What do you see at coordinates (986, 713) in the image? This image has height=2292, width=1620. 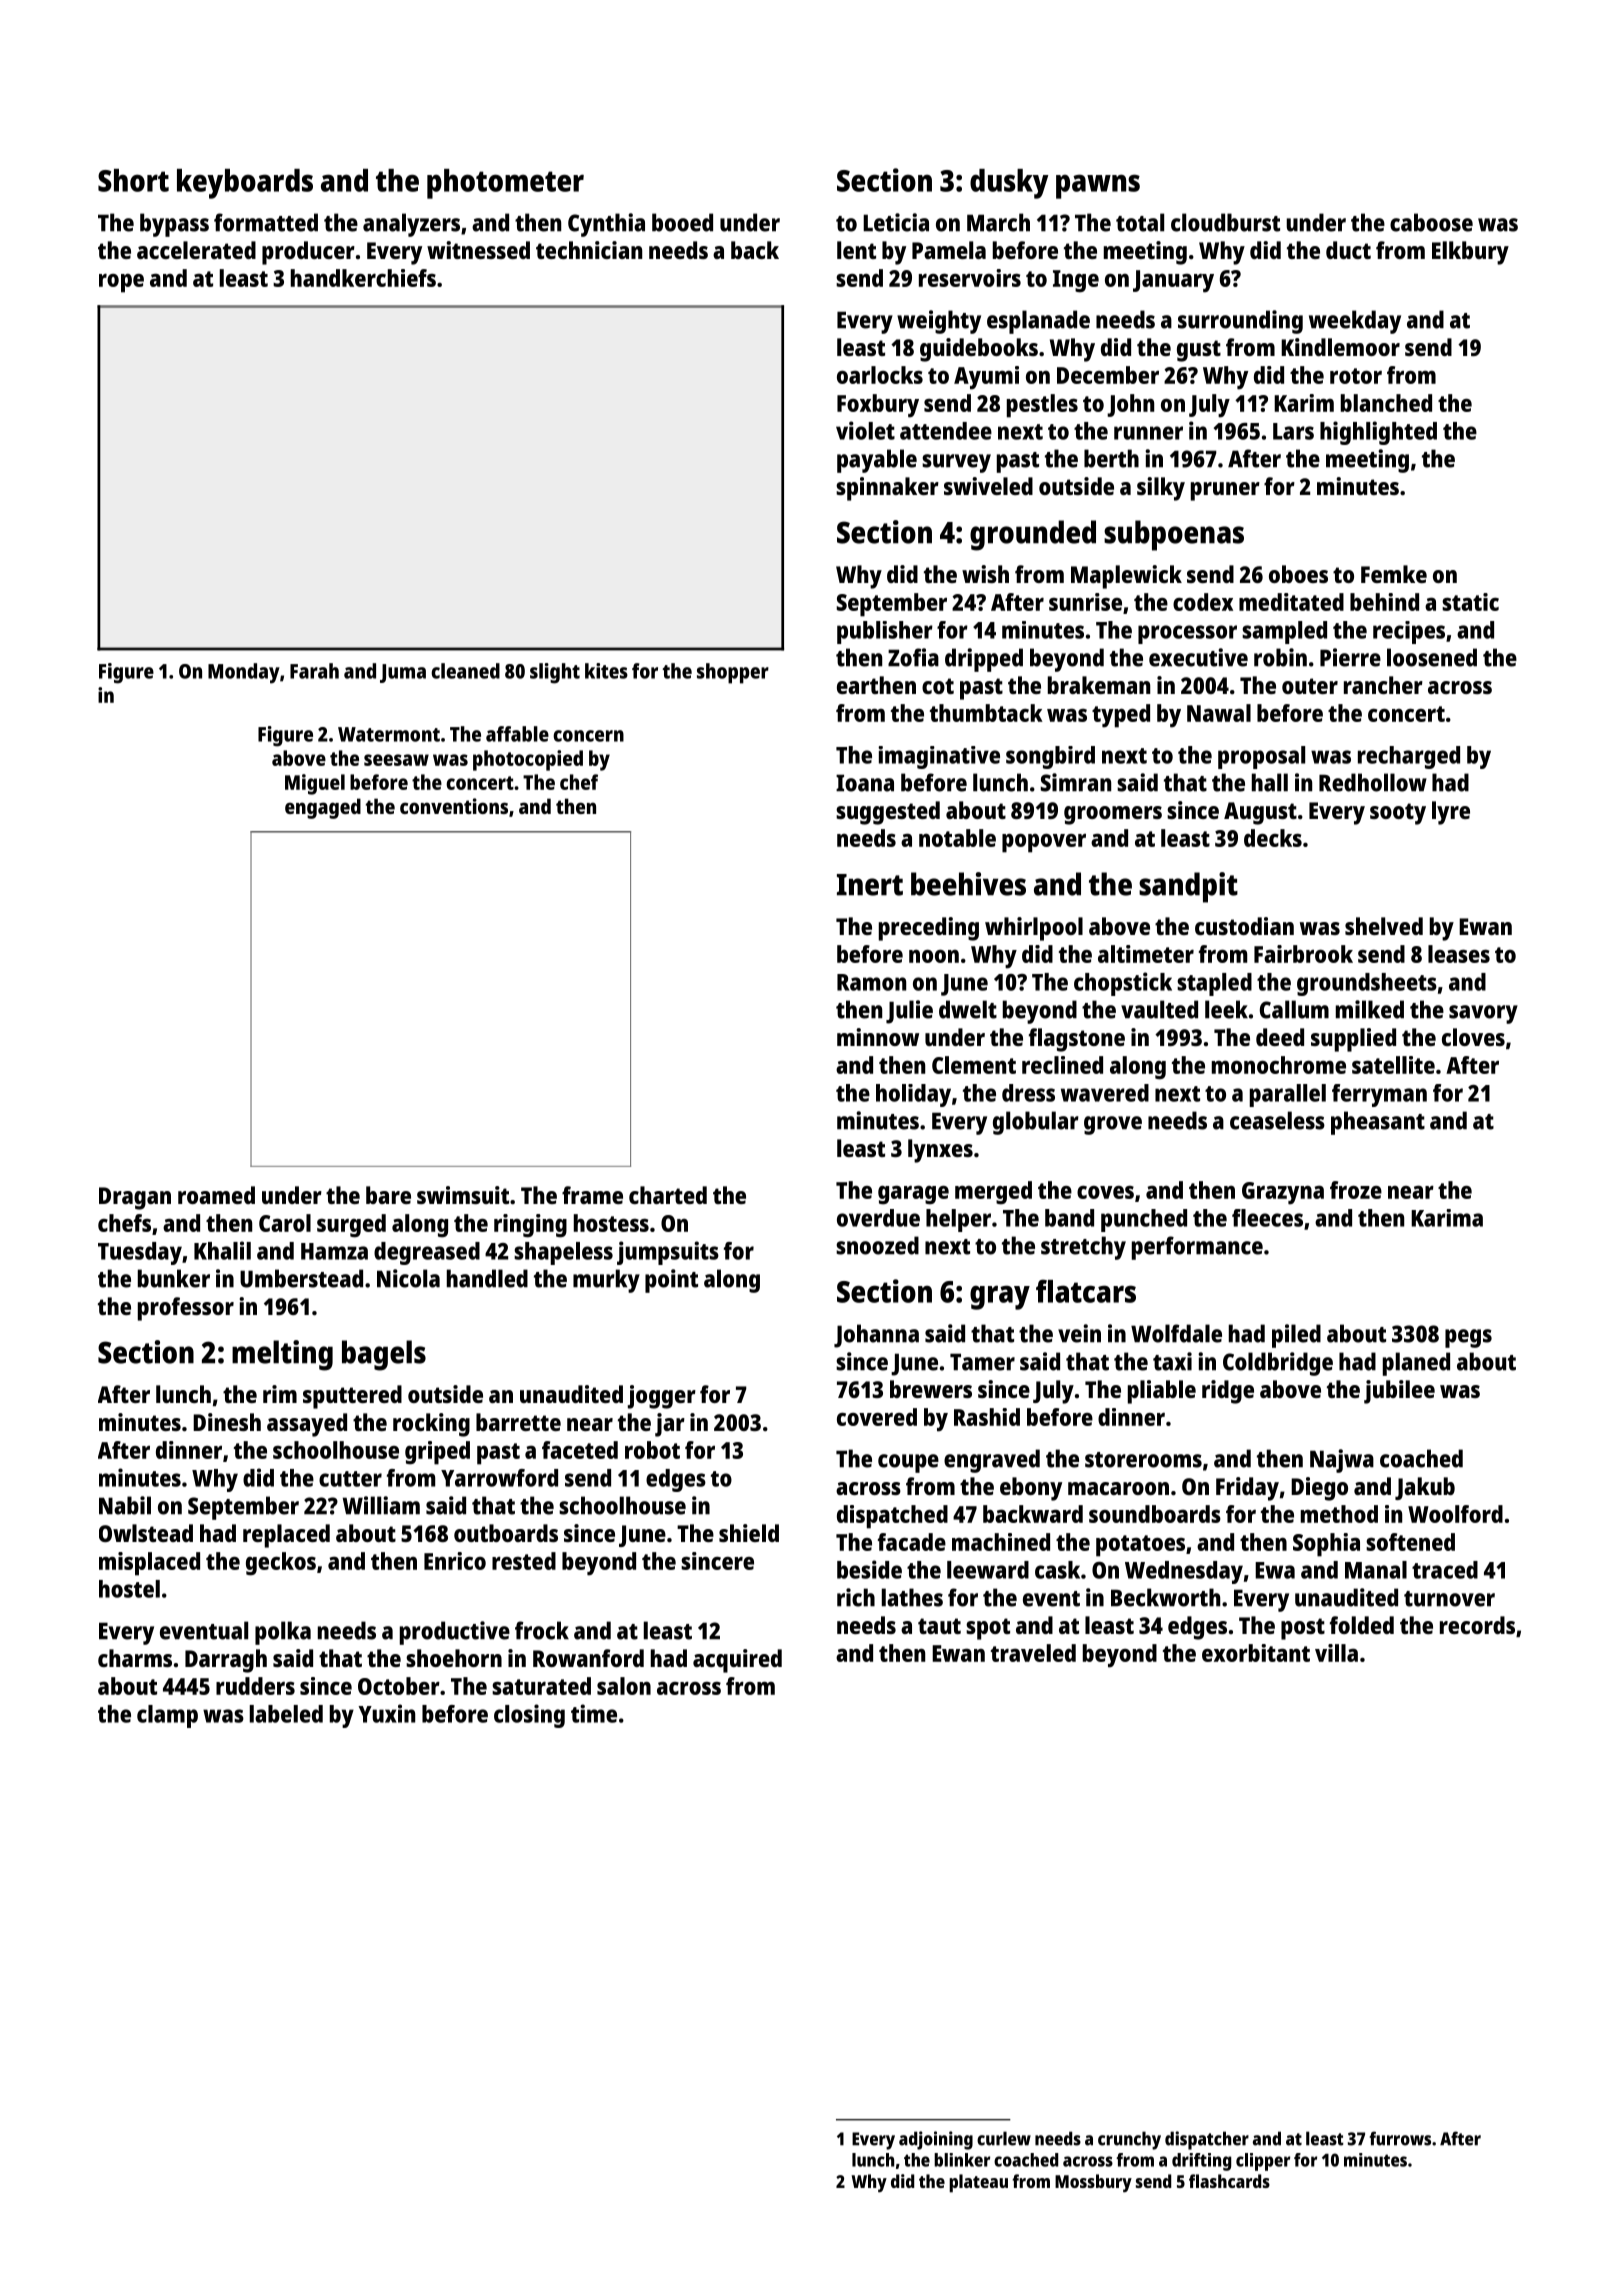 I see `thumbtack` at bounding box center [986, 713].
